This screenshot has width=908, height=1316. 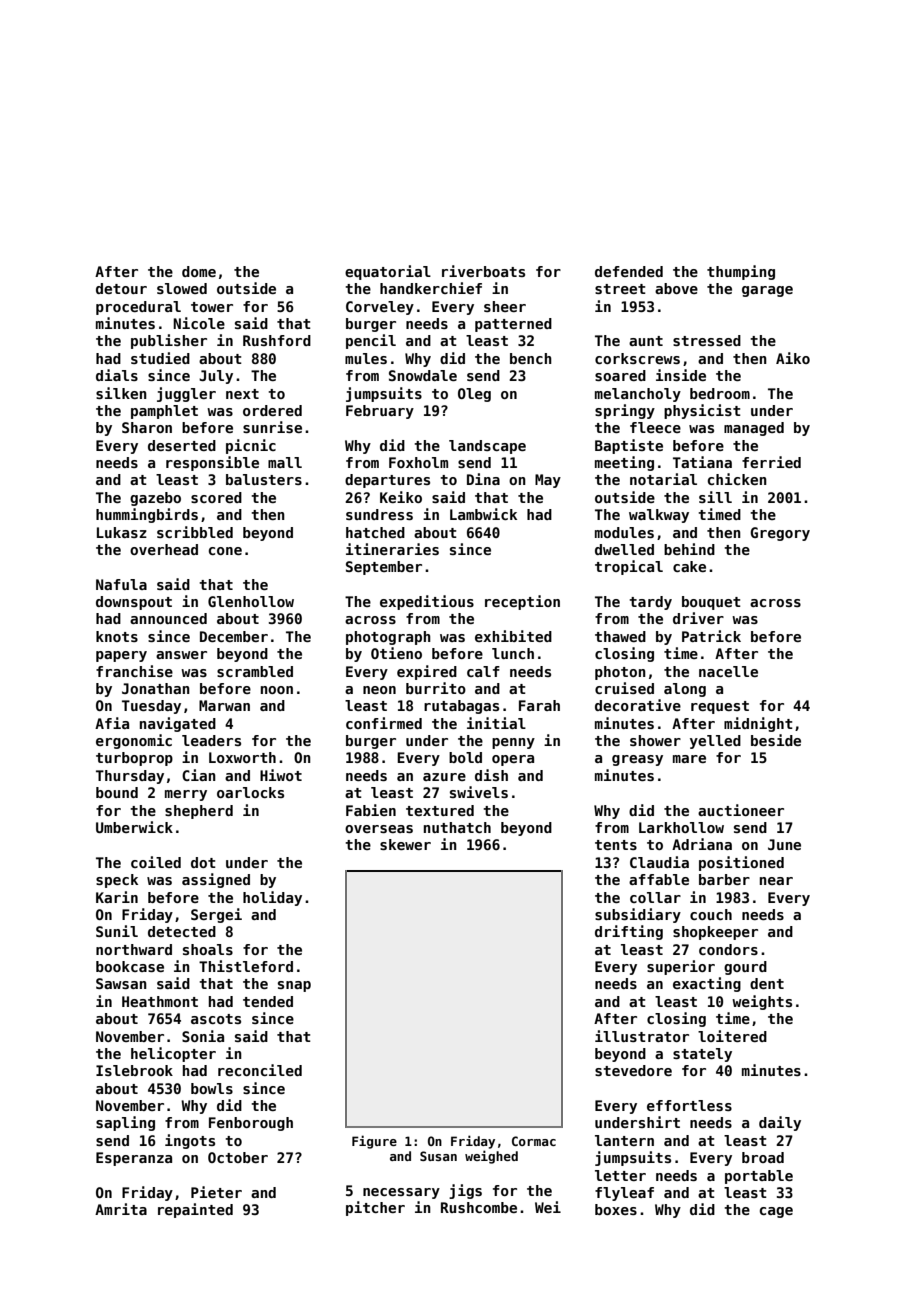 I want to click on handkerchief, so click(x=431, y=288).
